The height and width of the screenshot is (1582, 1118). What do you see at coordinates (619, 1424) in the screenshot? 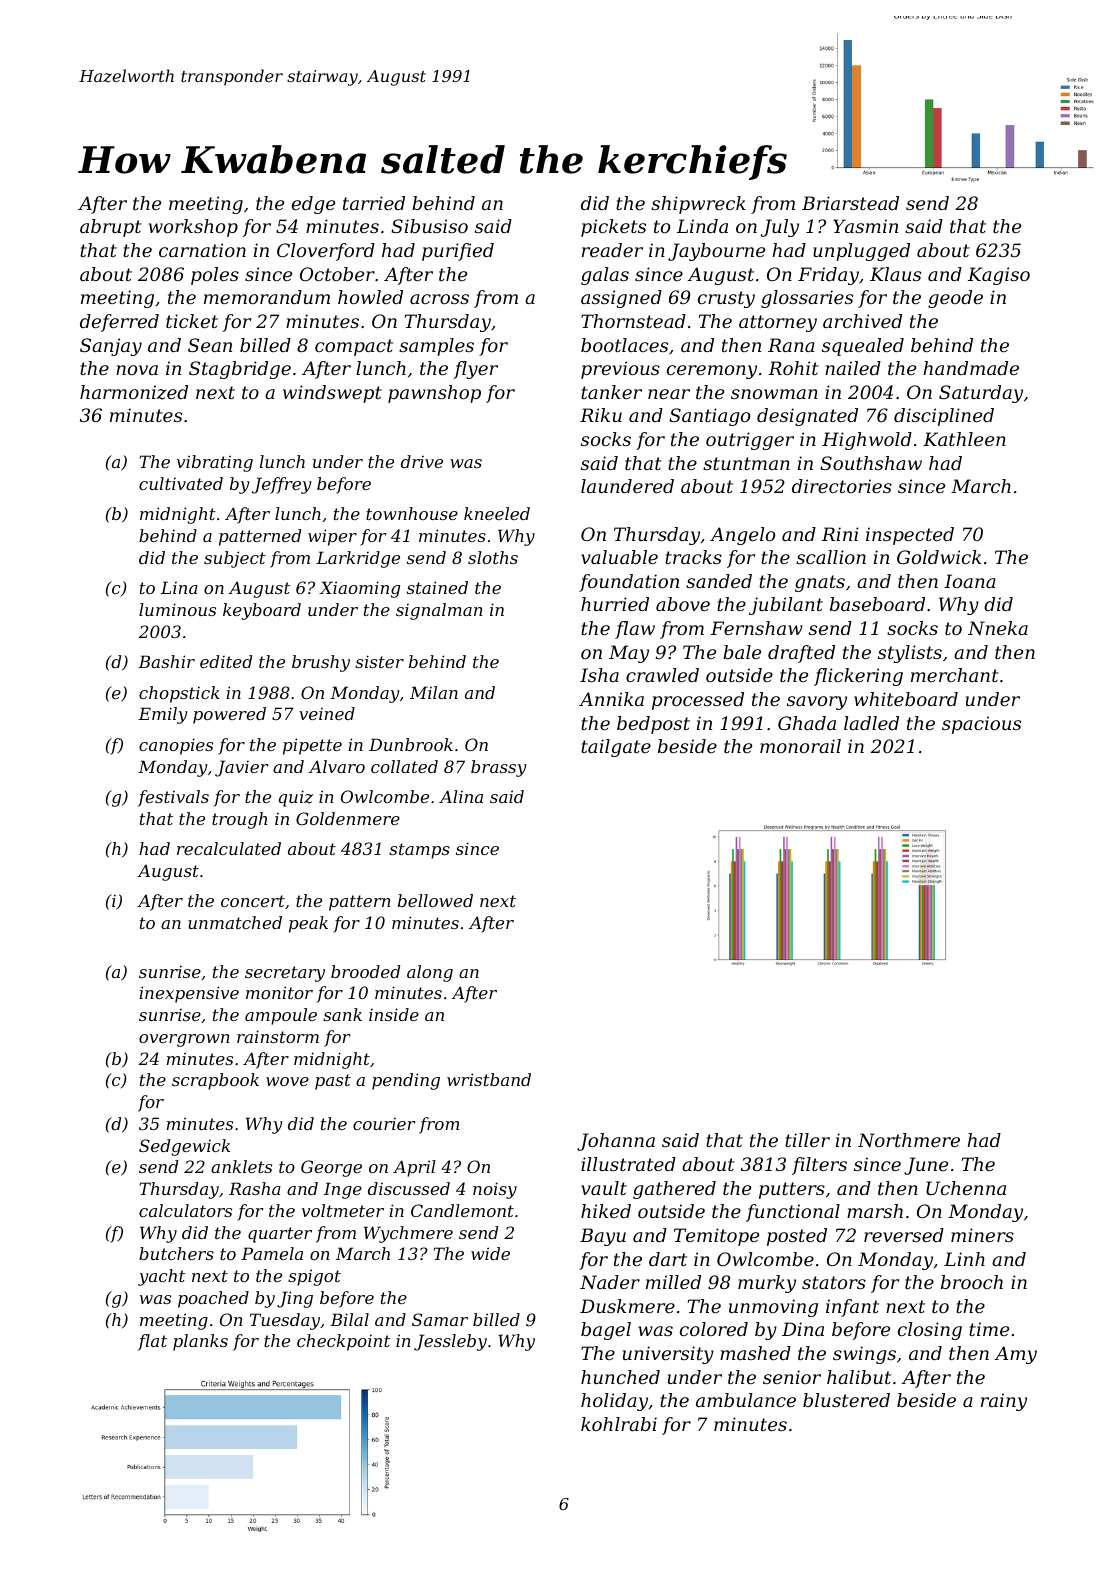
I see `kohlrabi` at bounding box center [619, 1424].
